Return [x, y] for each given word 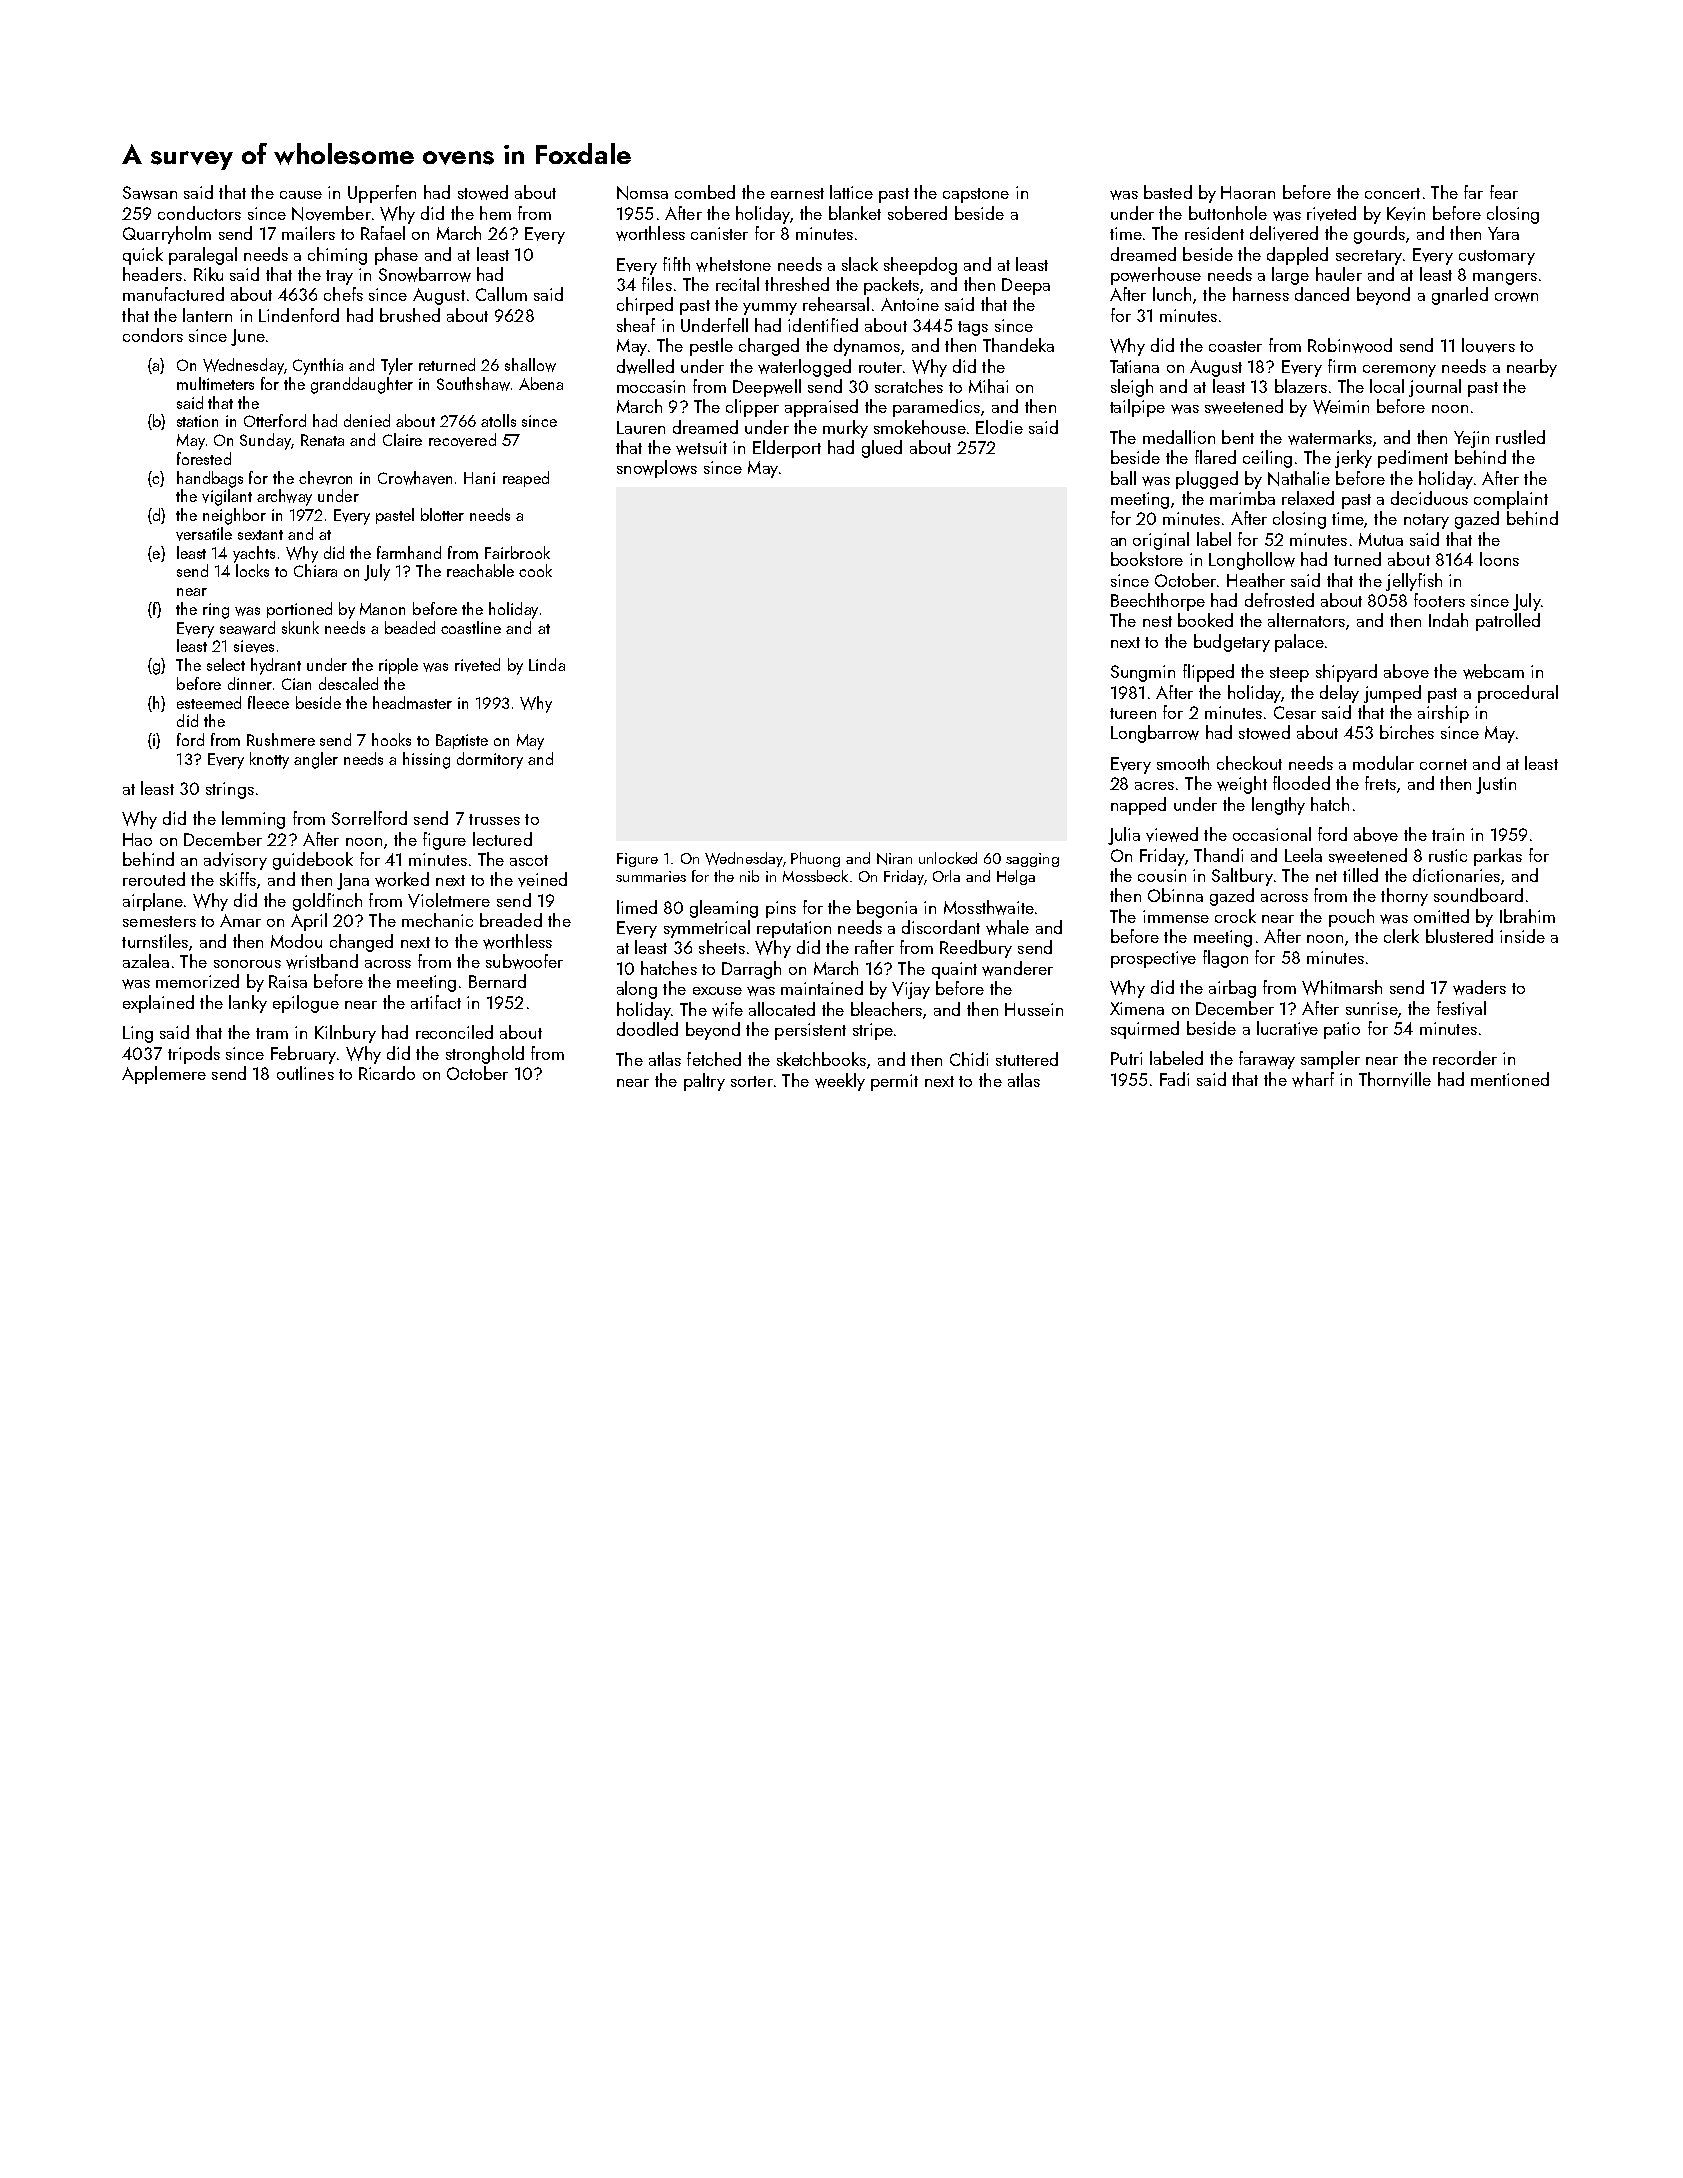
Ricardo [387, 1073]
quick [143, 256]
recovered [462, 440]
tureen [1133, 713]
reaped [526, 479]
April [309, 922]
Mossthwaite [989, 907]
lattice [851, 192]
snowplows [657, 469]
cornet [1443, 764]
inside [1522, 936]
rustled [1520, 437]
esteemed [209, 702]
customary [1497, 257]
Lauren [641, 427]
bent [1238, 437]
